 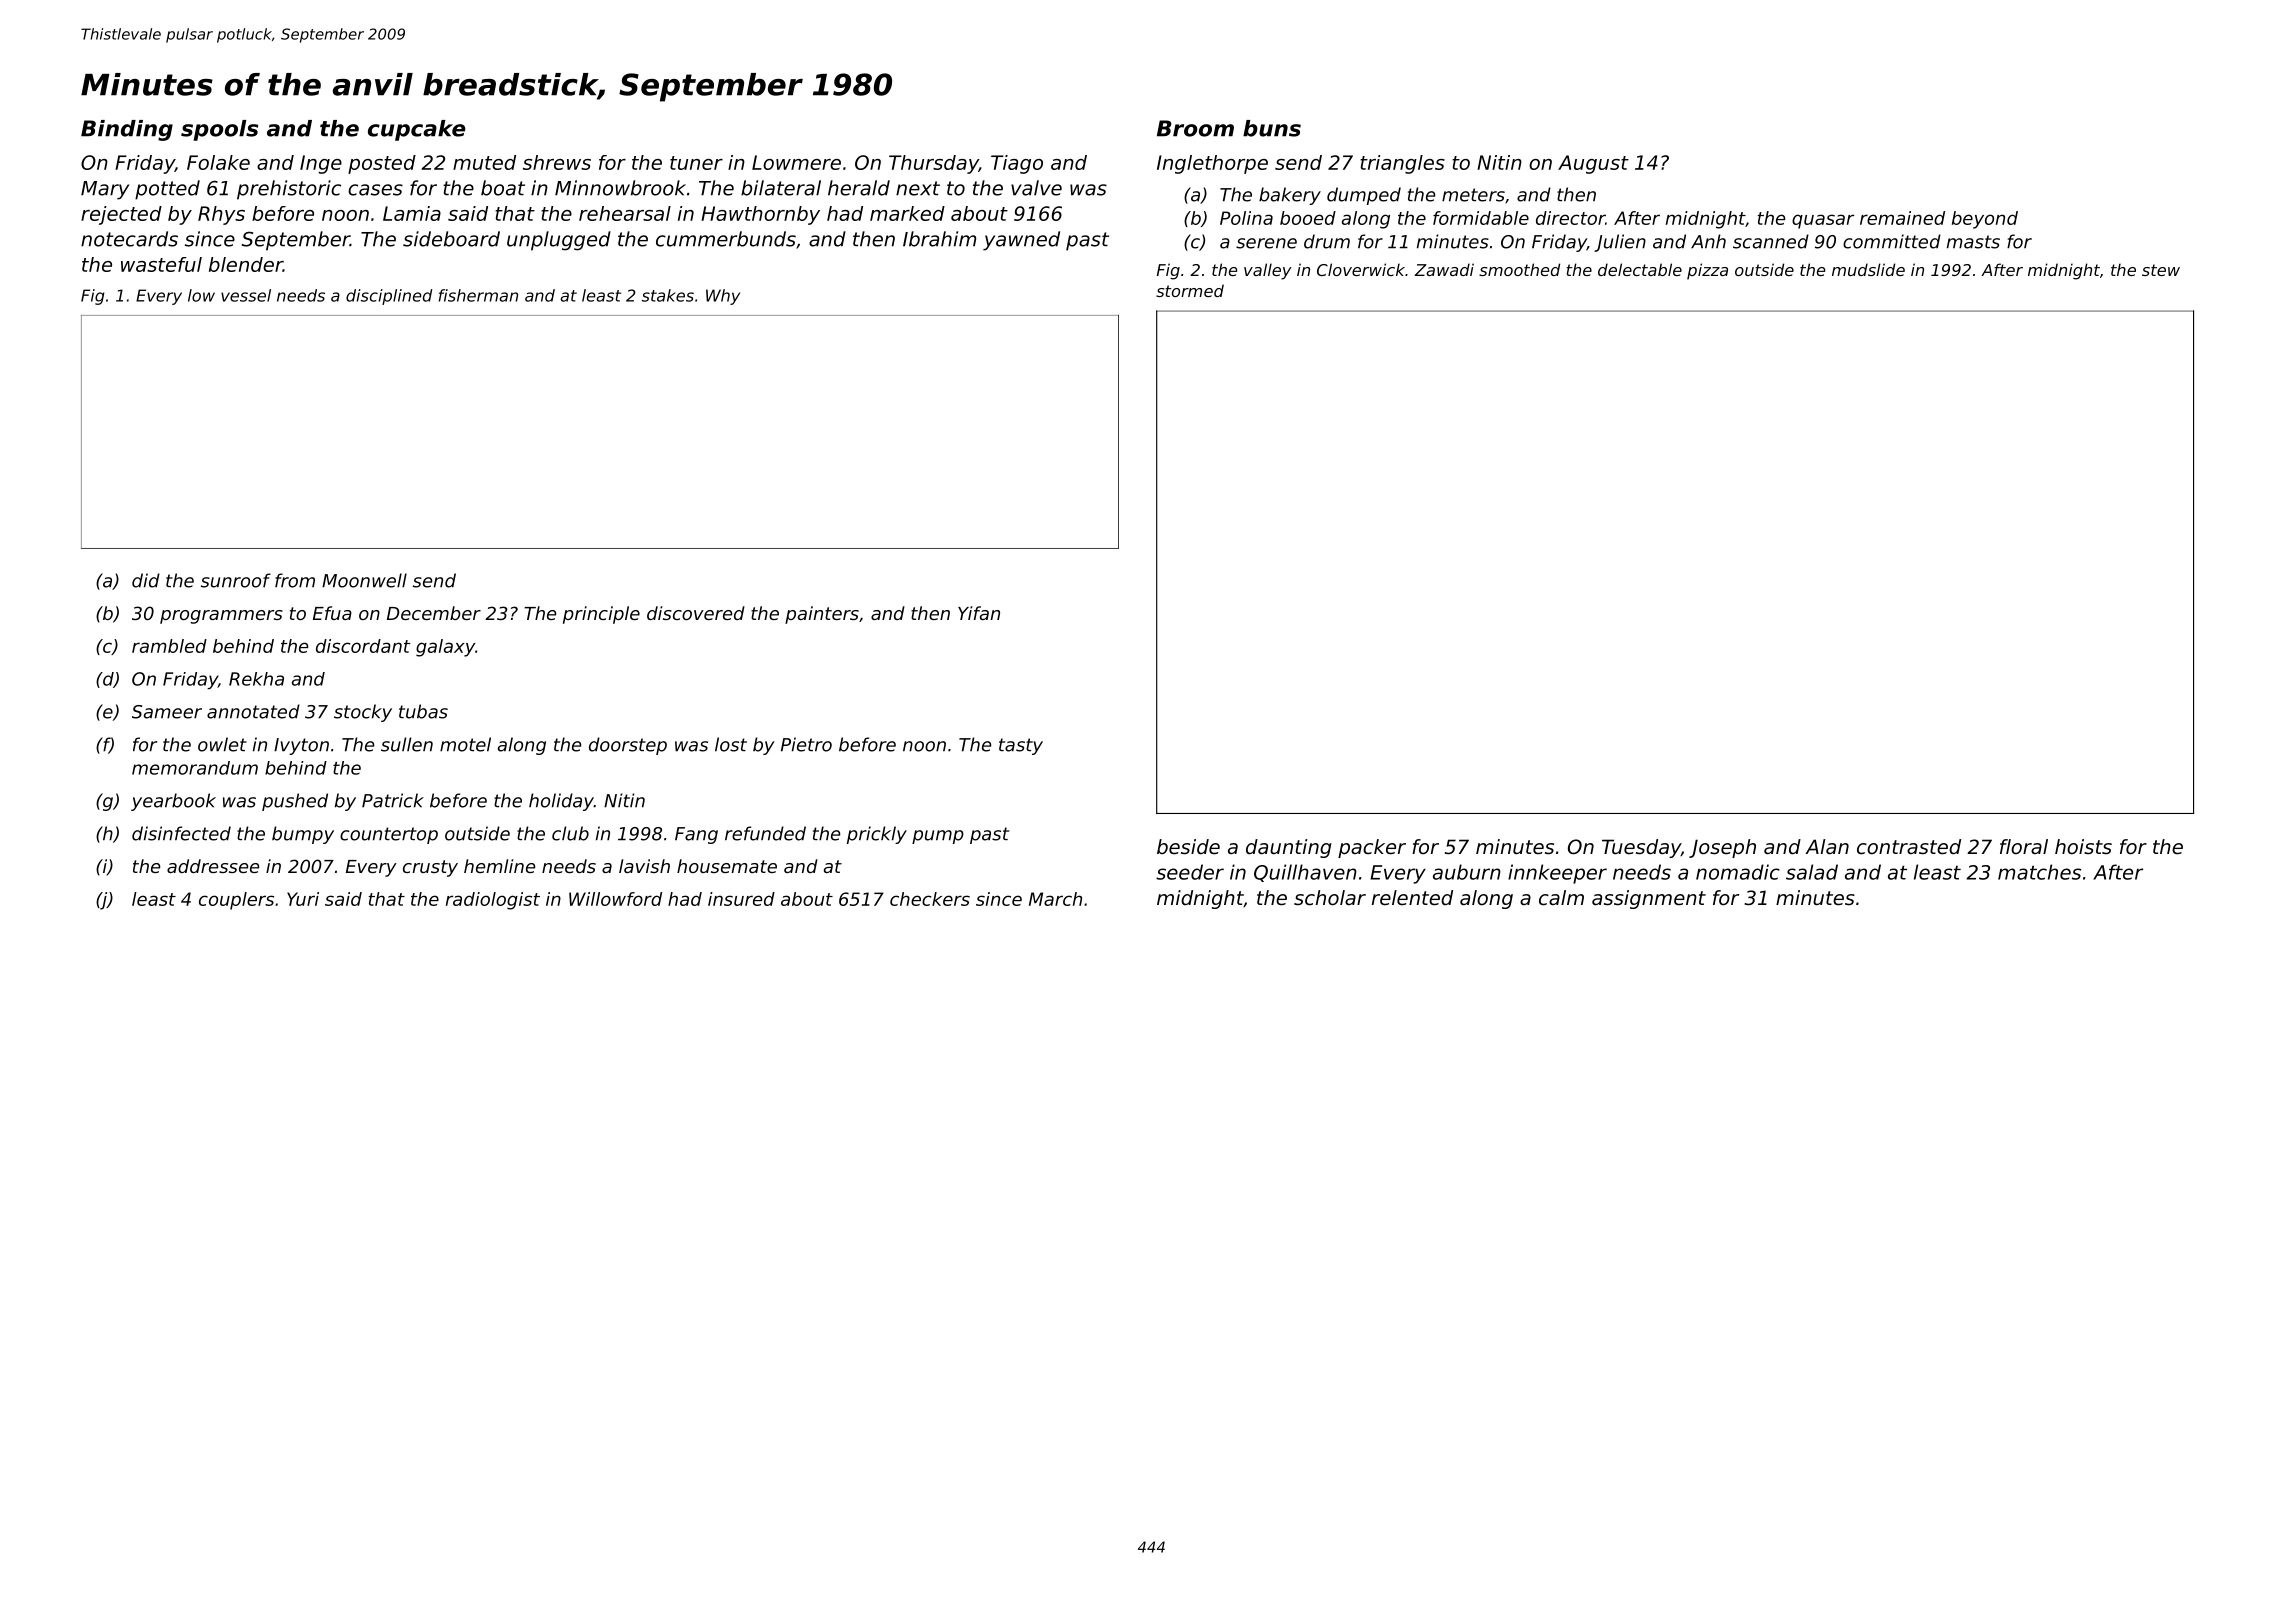 I want to click on Yifan, so click(x=979, y=613).
